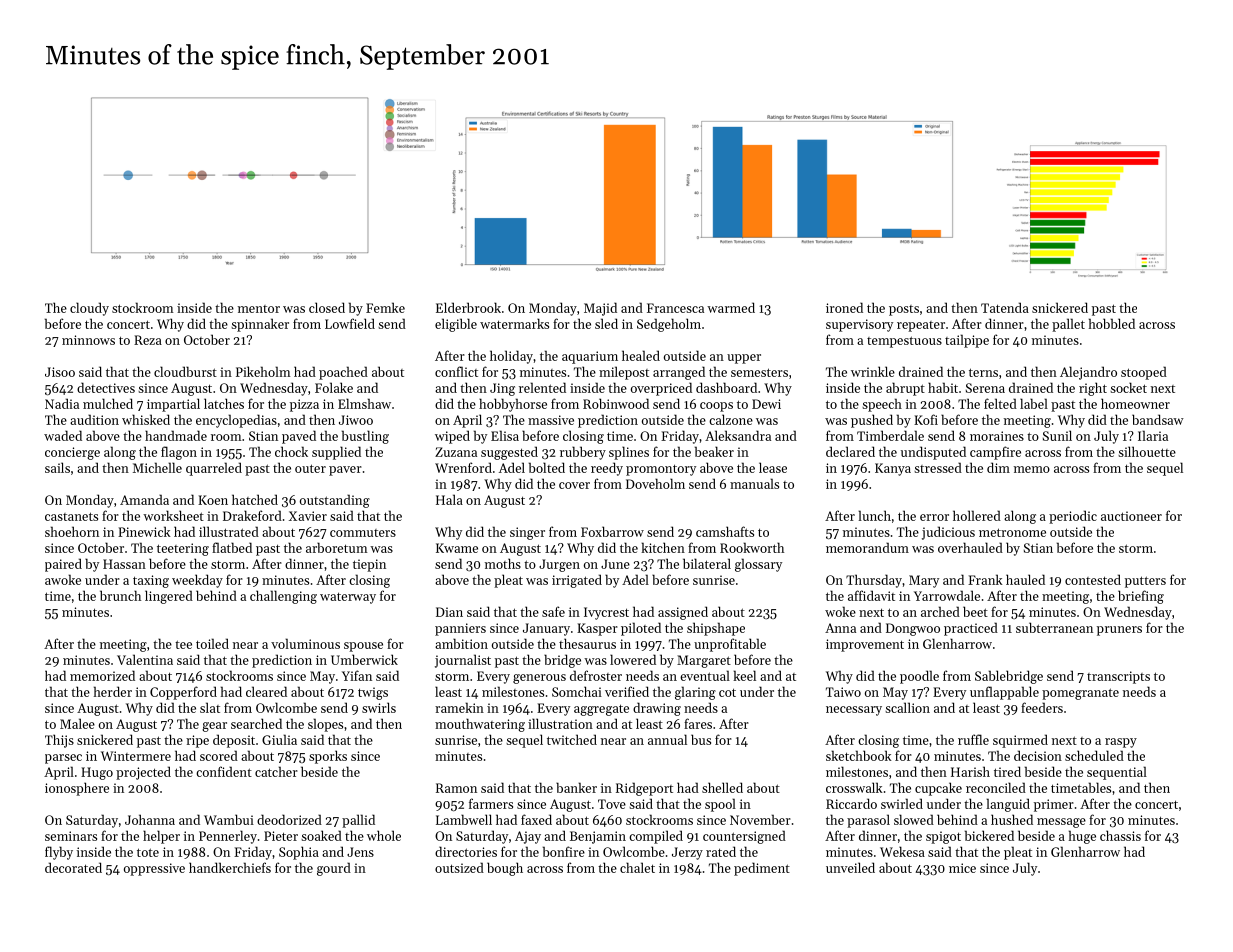 This page has height=952, width=1233. I want to click on bough, so click(505, 869).
